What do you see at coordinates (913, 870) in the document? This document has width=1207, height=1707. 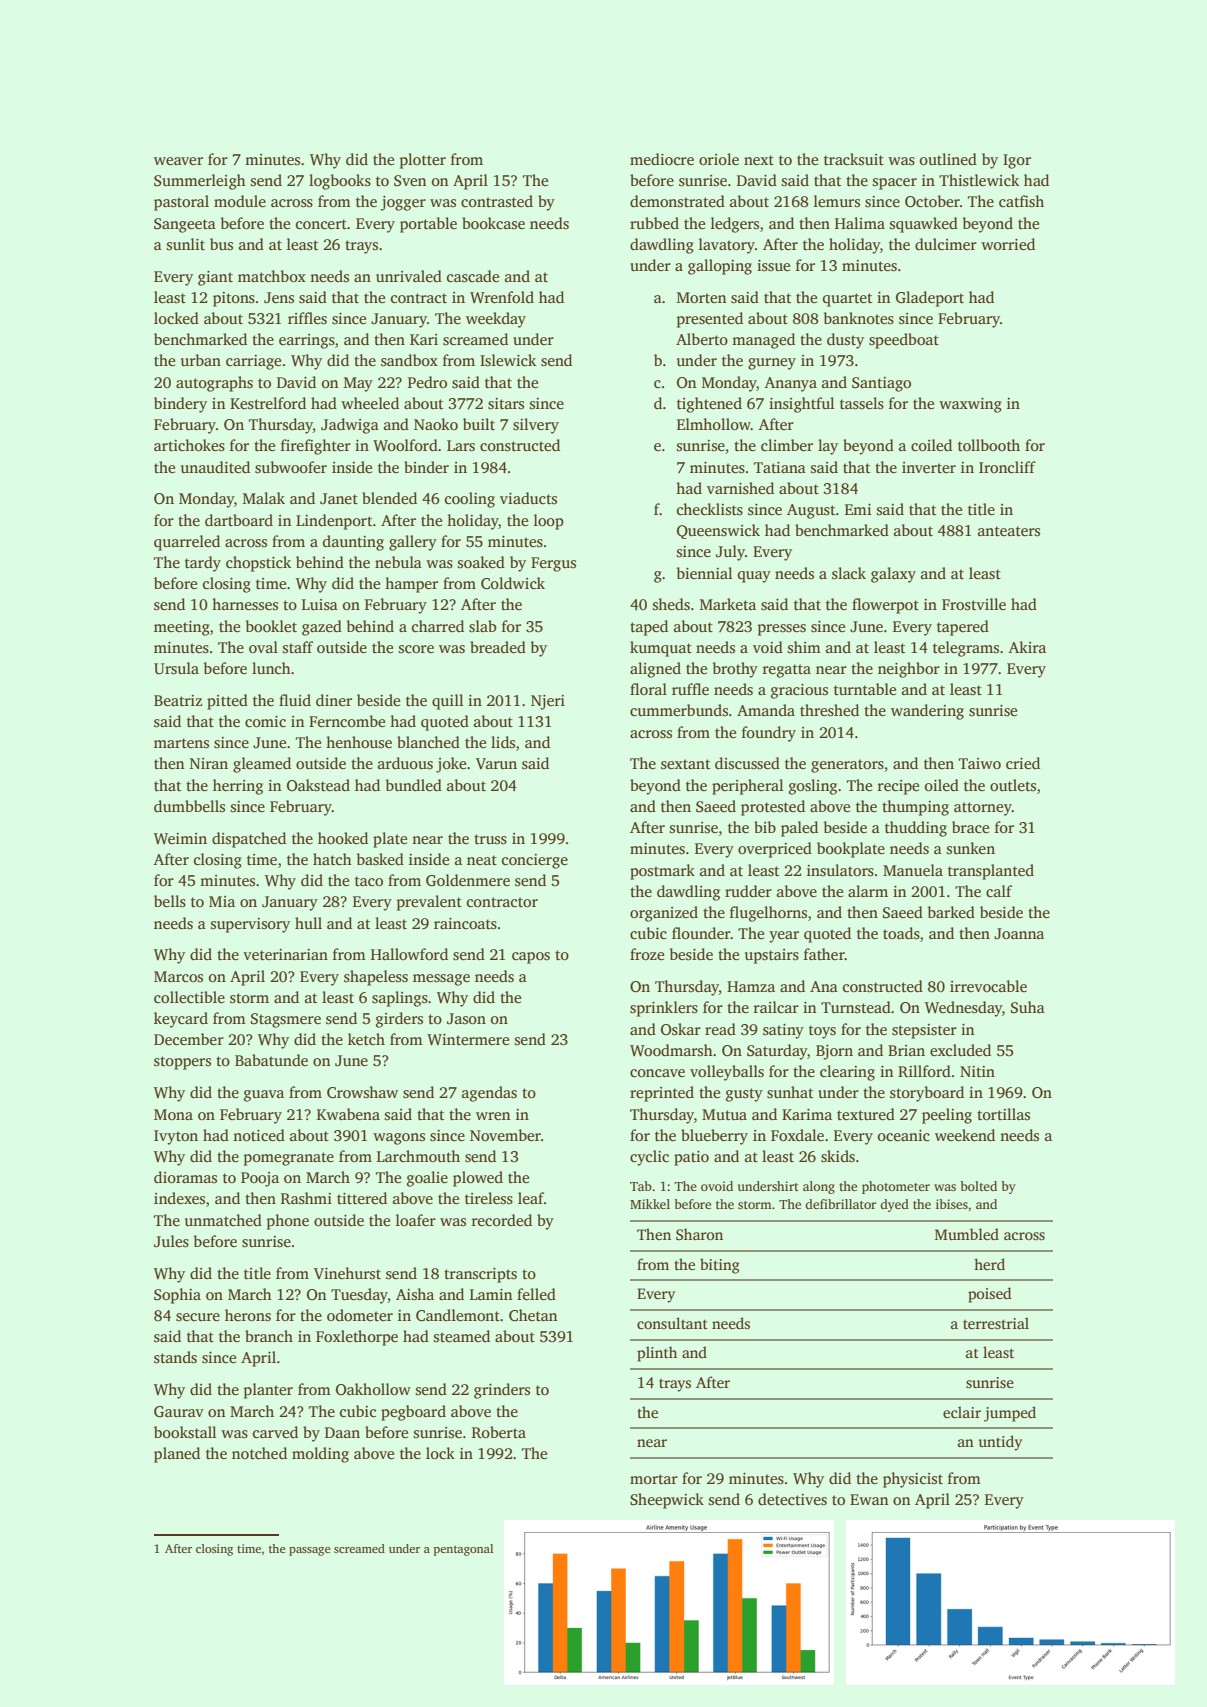 I see `Manuela` at bounding box center [913, 870].
